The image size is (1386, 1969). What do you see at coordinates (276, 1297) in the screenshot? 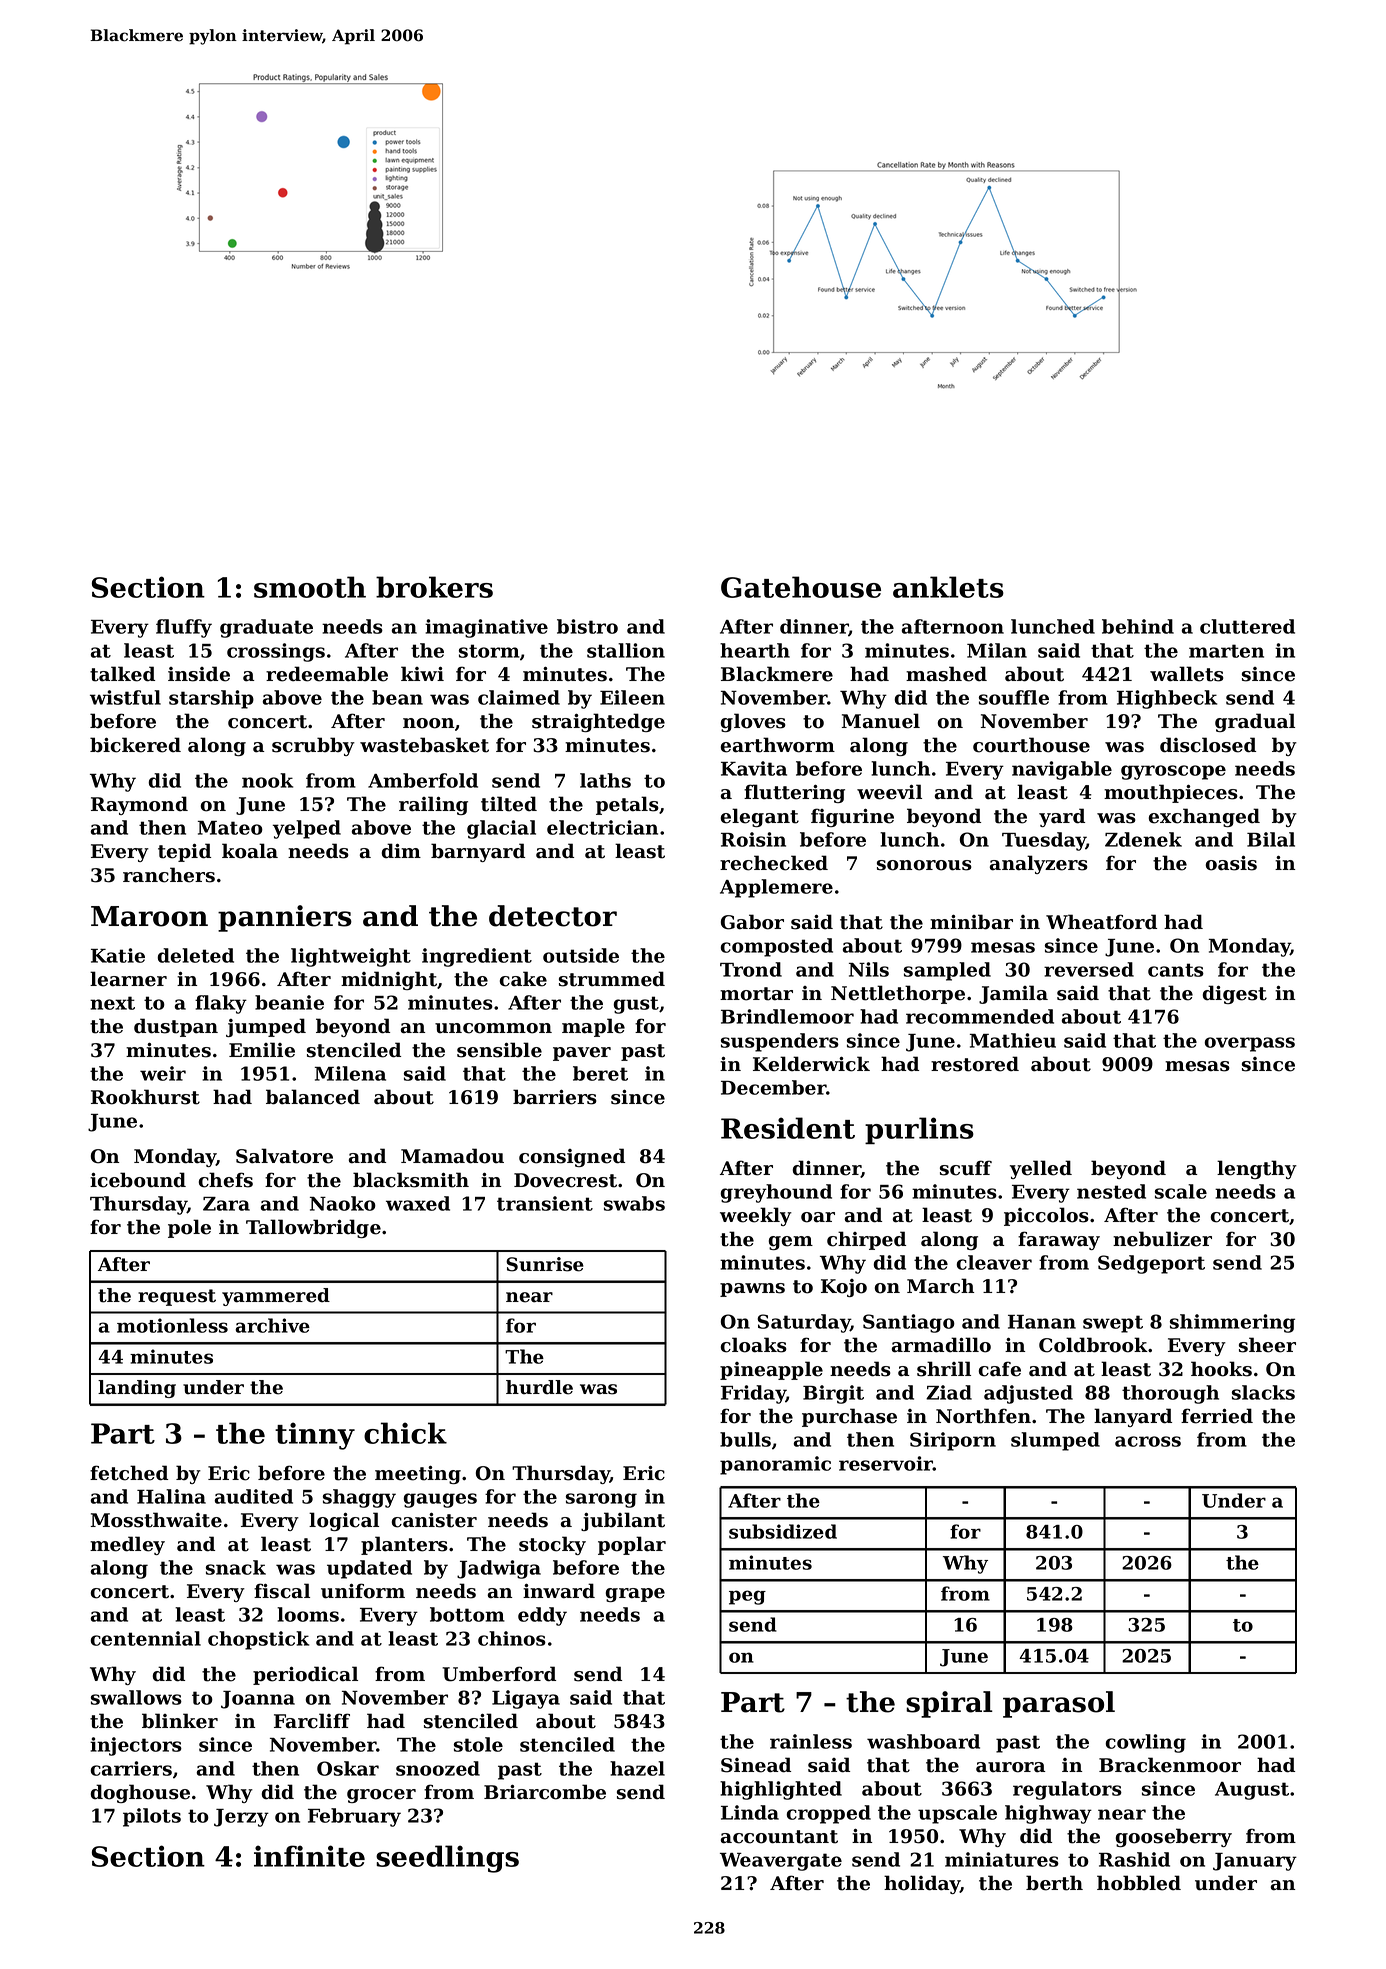
I see `yammered` at bounding box center [276, 1297].
